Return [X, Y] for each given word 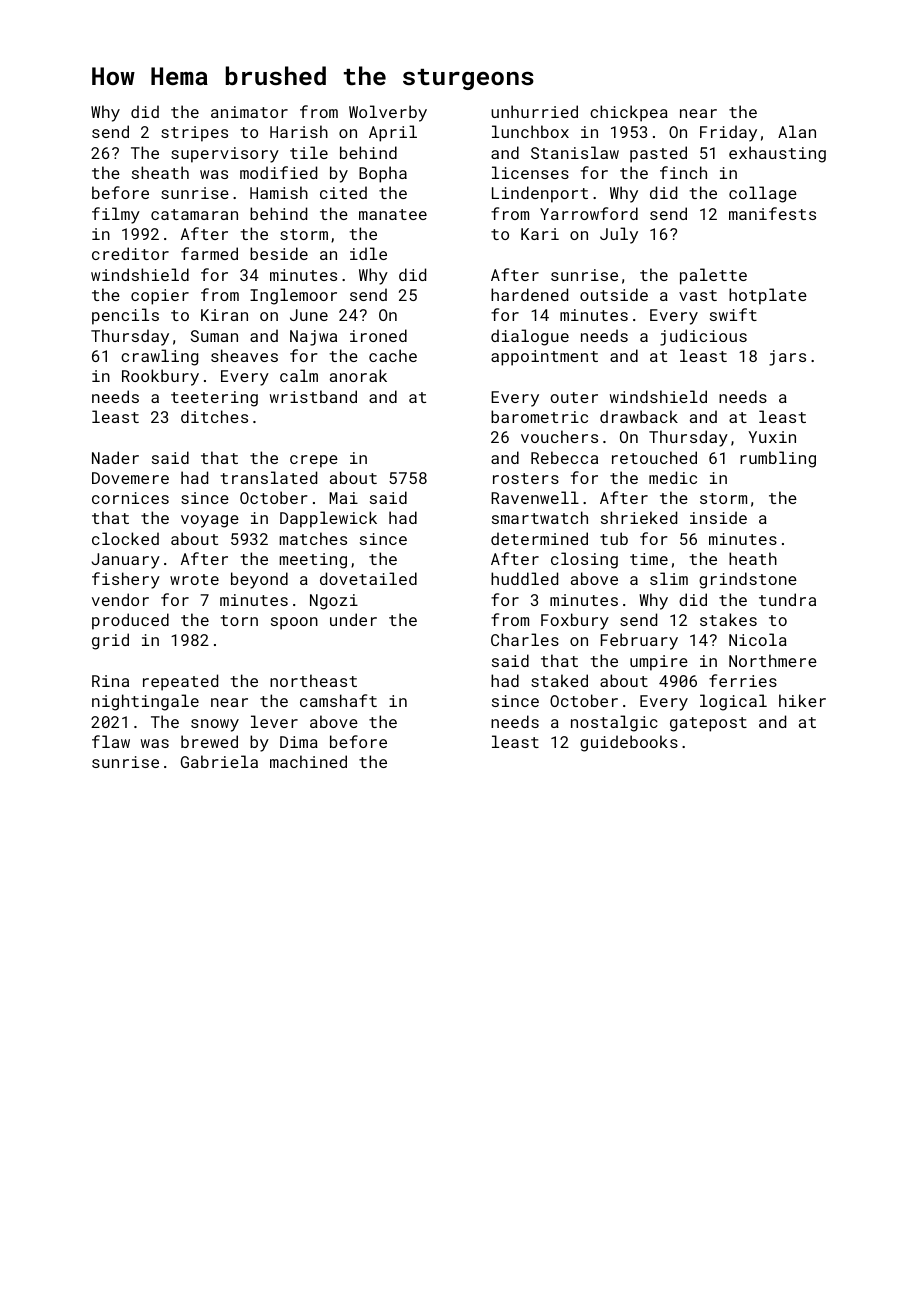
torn [239, 620]
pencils [125, 316]
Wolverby [388, 113]
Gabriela [219, 761]
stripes [194, 134]
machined [308, 761]
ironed [378, 335]
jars [787, 358]
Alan [797, 131]
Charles [525, 639]
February [639, 641]
